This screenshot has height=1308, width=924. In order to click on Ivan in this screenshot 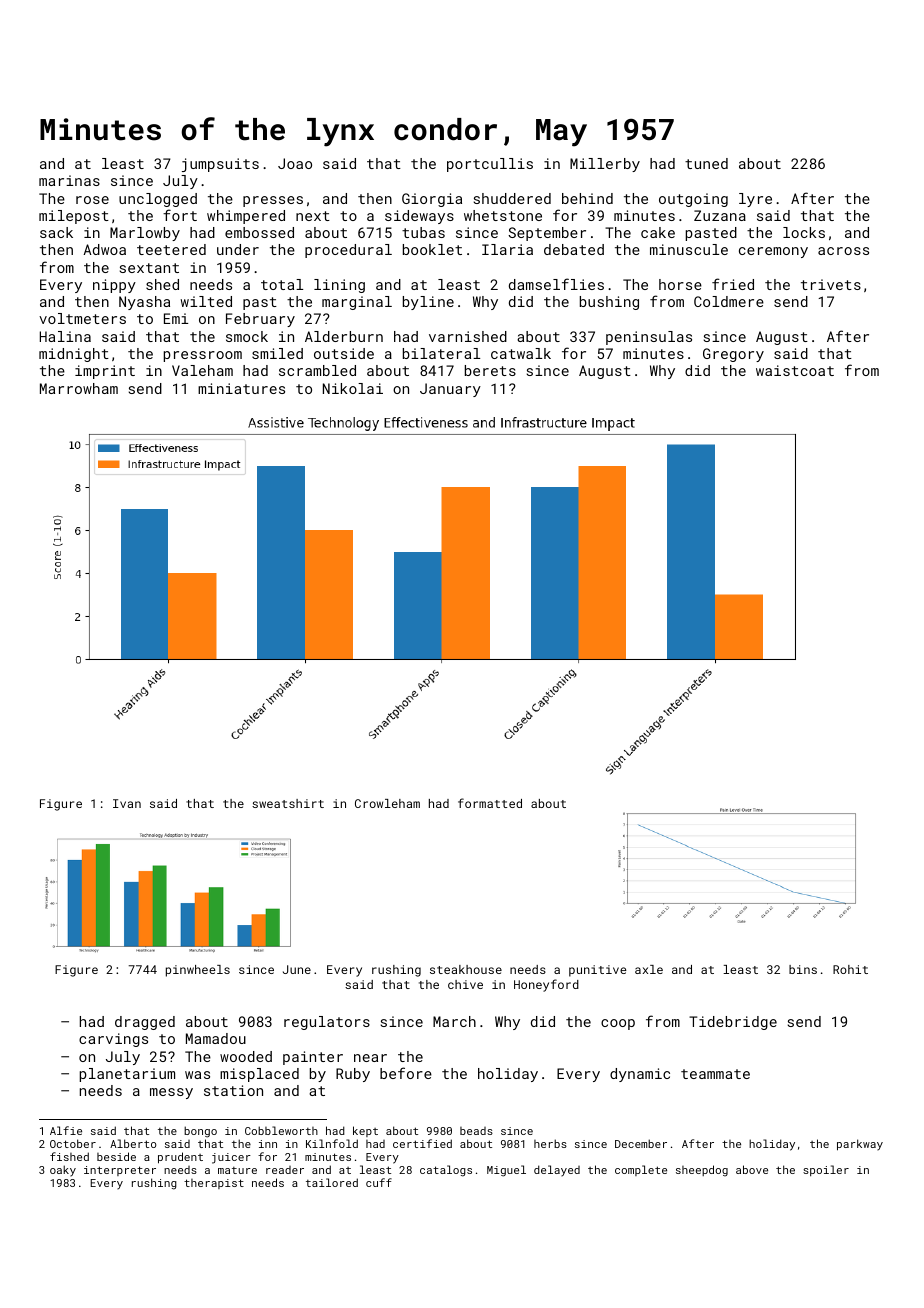, I will do `click(127, 803)`.
